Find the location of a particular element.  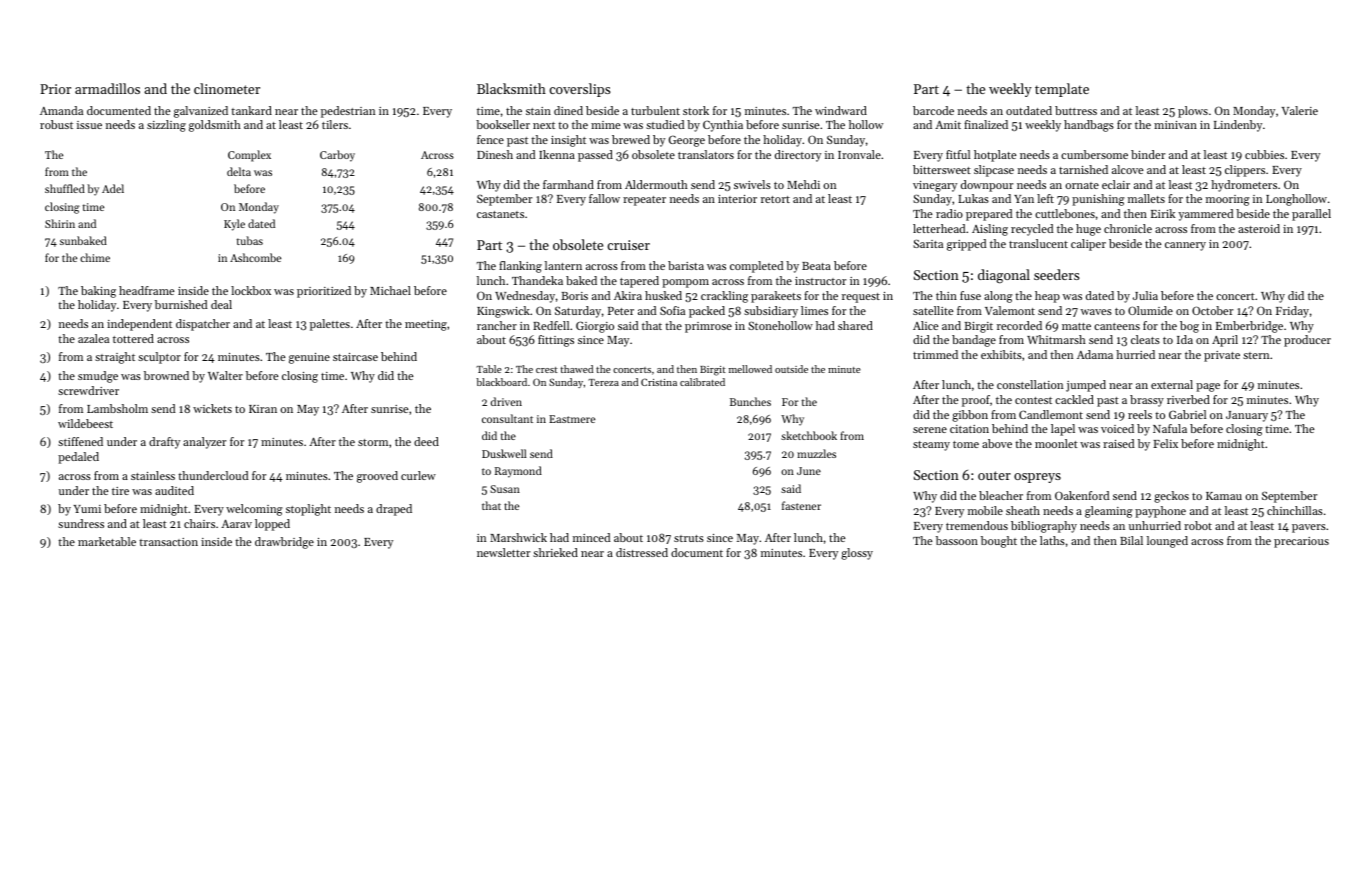

bookseller is located at coordinates (503, 124).
